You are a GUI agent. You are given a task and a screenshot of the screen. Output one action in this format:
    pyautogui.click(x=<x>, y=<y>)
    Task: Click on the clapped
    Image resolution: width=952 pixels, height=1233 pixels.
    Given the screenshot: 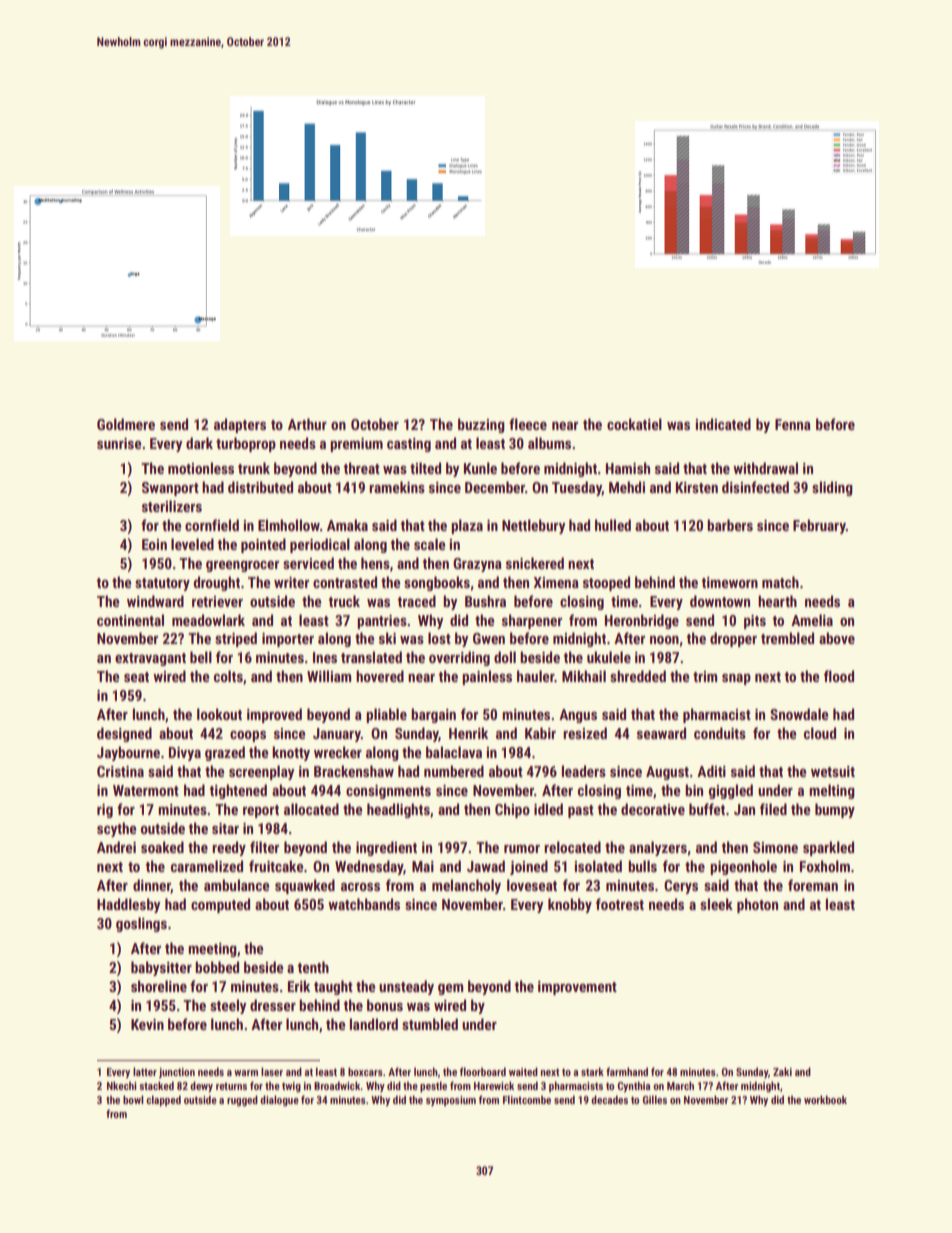 What is the action you would take?
    pyautogui.click(x=163, y=1101)
